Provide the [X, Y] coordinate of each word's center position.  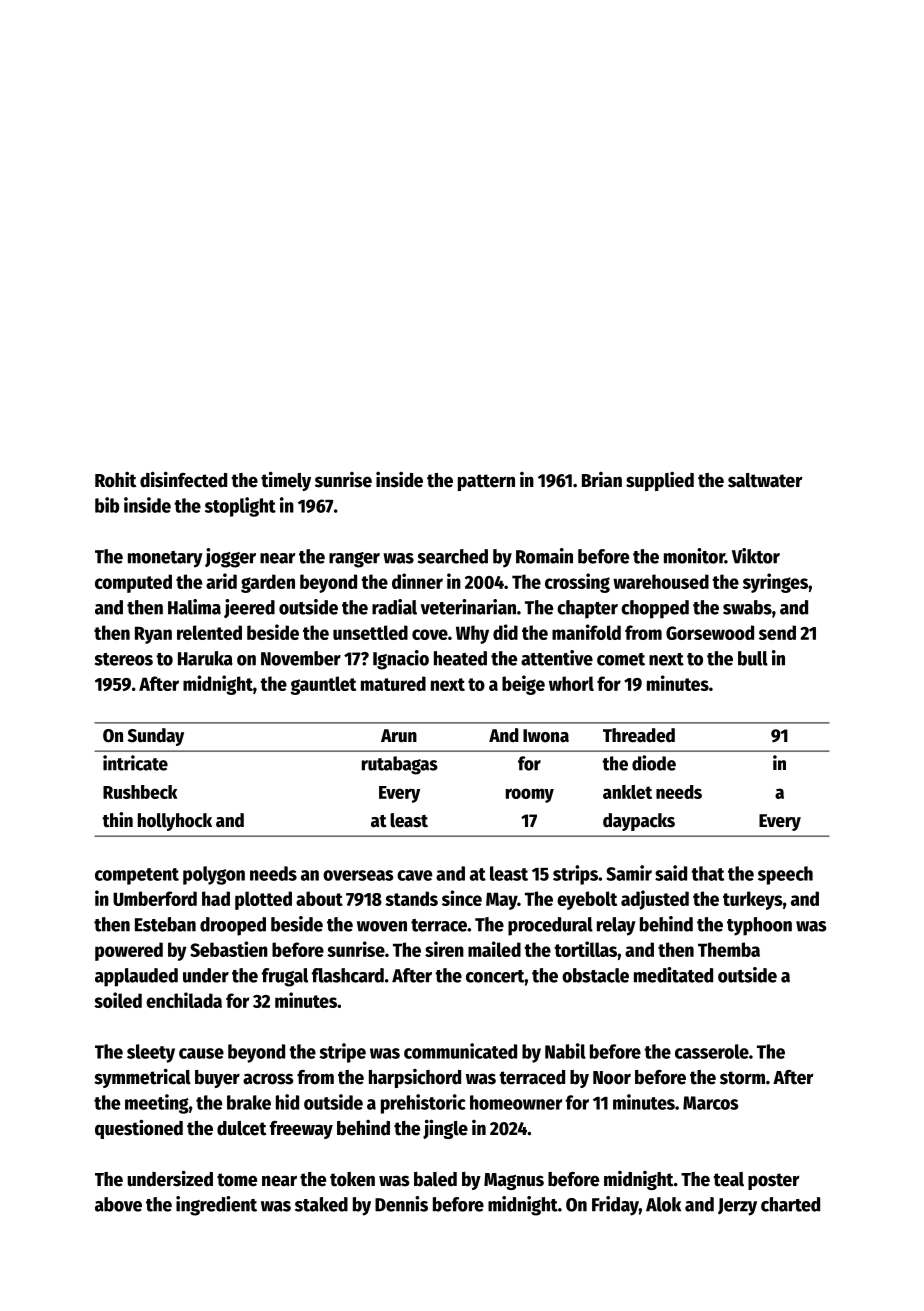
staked [321, 1204]
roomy [530, 795]
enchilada [184, 1000]
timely [286, 481]
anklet [627, 792]
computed [133, 583]
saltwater [765, 480]
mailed [494, 949]
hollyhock [175, 822]
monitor [694, 556]
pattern [486, 482]
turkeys [753, 900]
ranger [354, 560]
